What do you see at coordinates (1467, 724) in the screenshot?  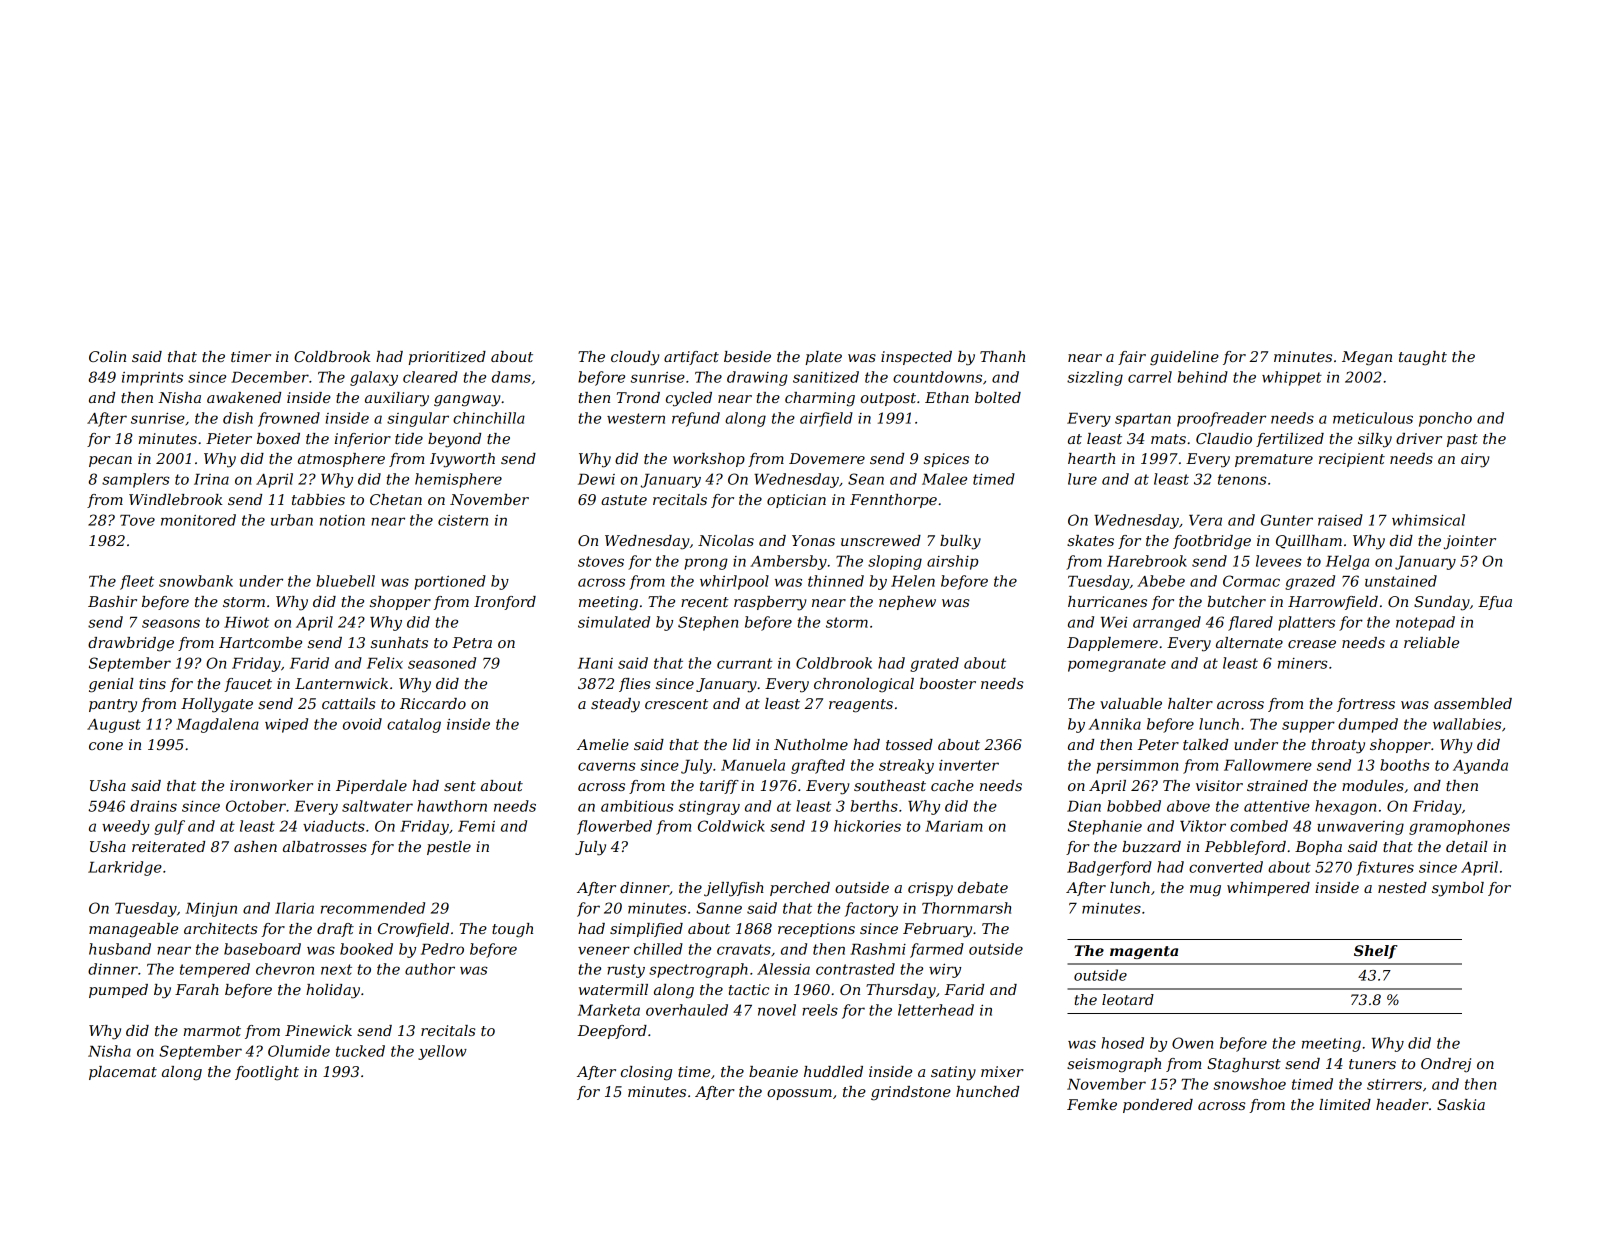 I see `wallabies` at bounding box center [1467, 724].
